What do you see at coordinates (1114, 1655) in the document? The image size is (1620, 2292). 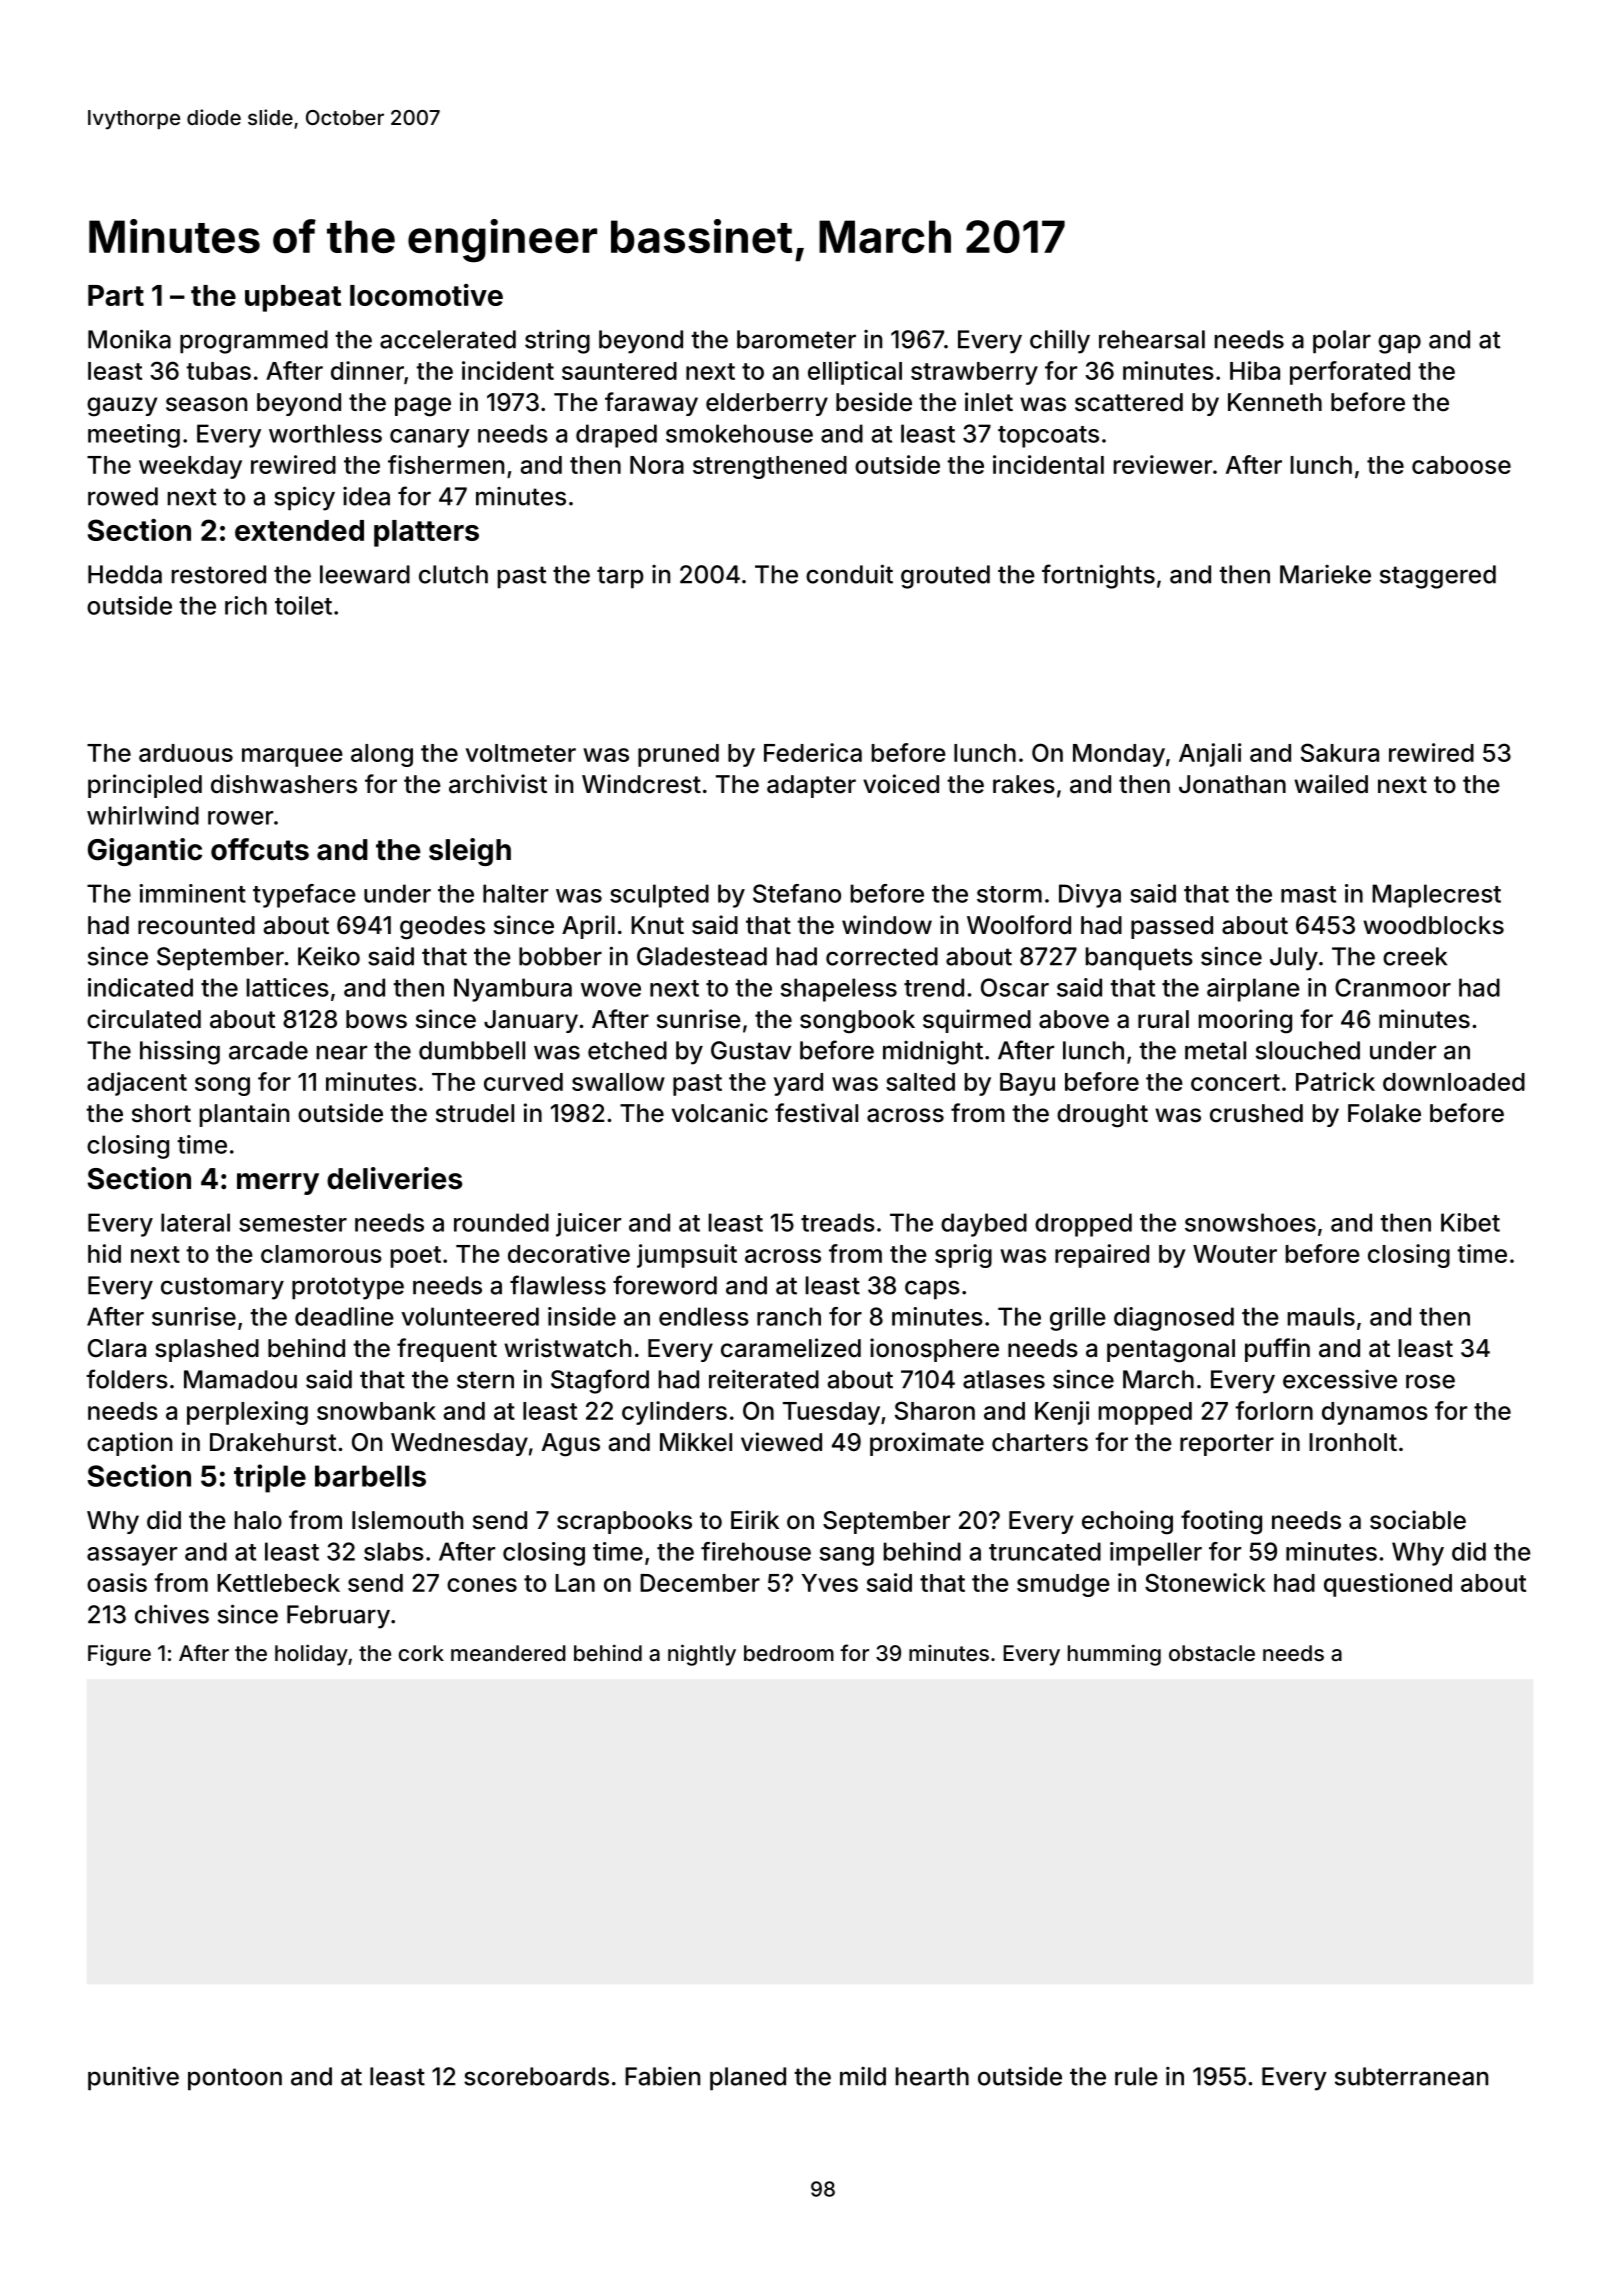 I see `humming` at bounding box center [1114, 1655].
